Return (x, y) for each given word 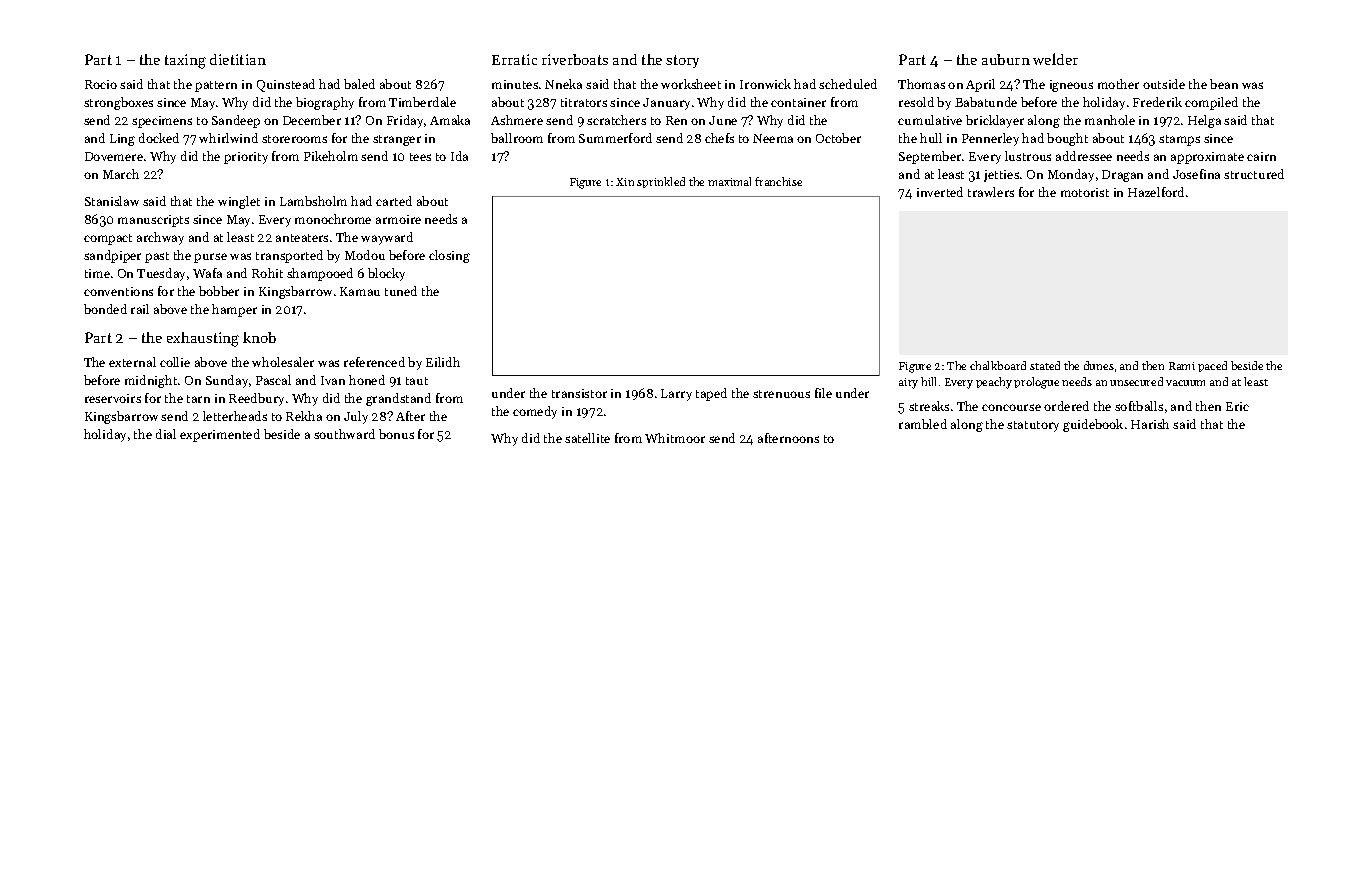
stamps (1179, 140)
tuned (401, 291)
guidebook (1093, 425)
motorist (1085, 192)
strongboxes (118, 103)
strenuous (781, 394)
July (356, 417)
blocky (386, 274)
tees (420, 157)
